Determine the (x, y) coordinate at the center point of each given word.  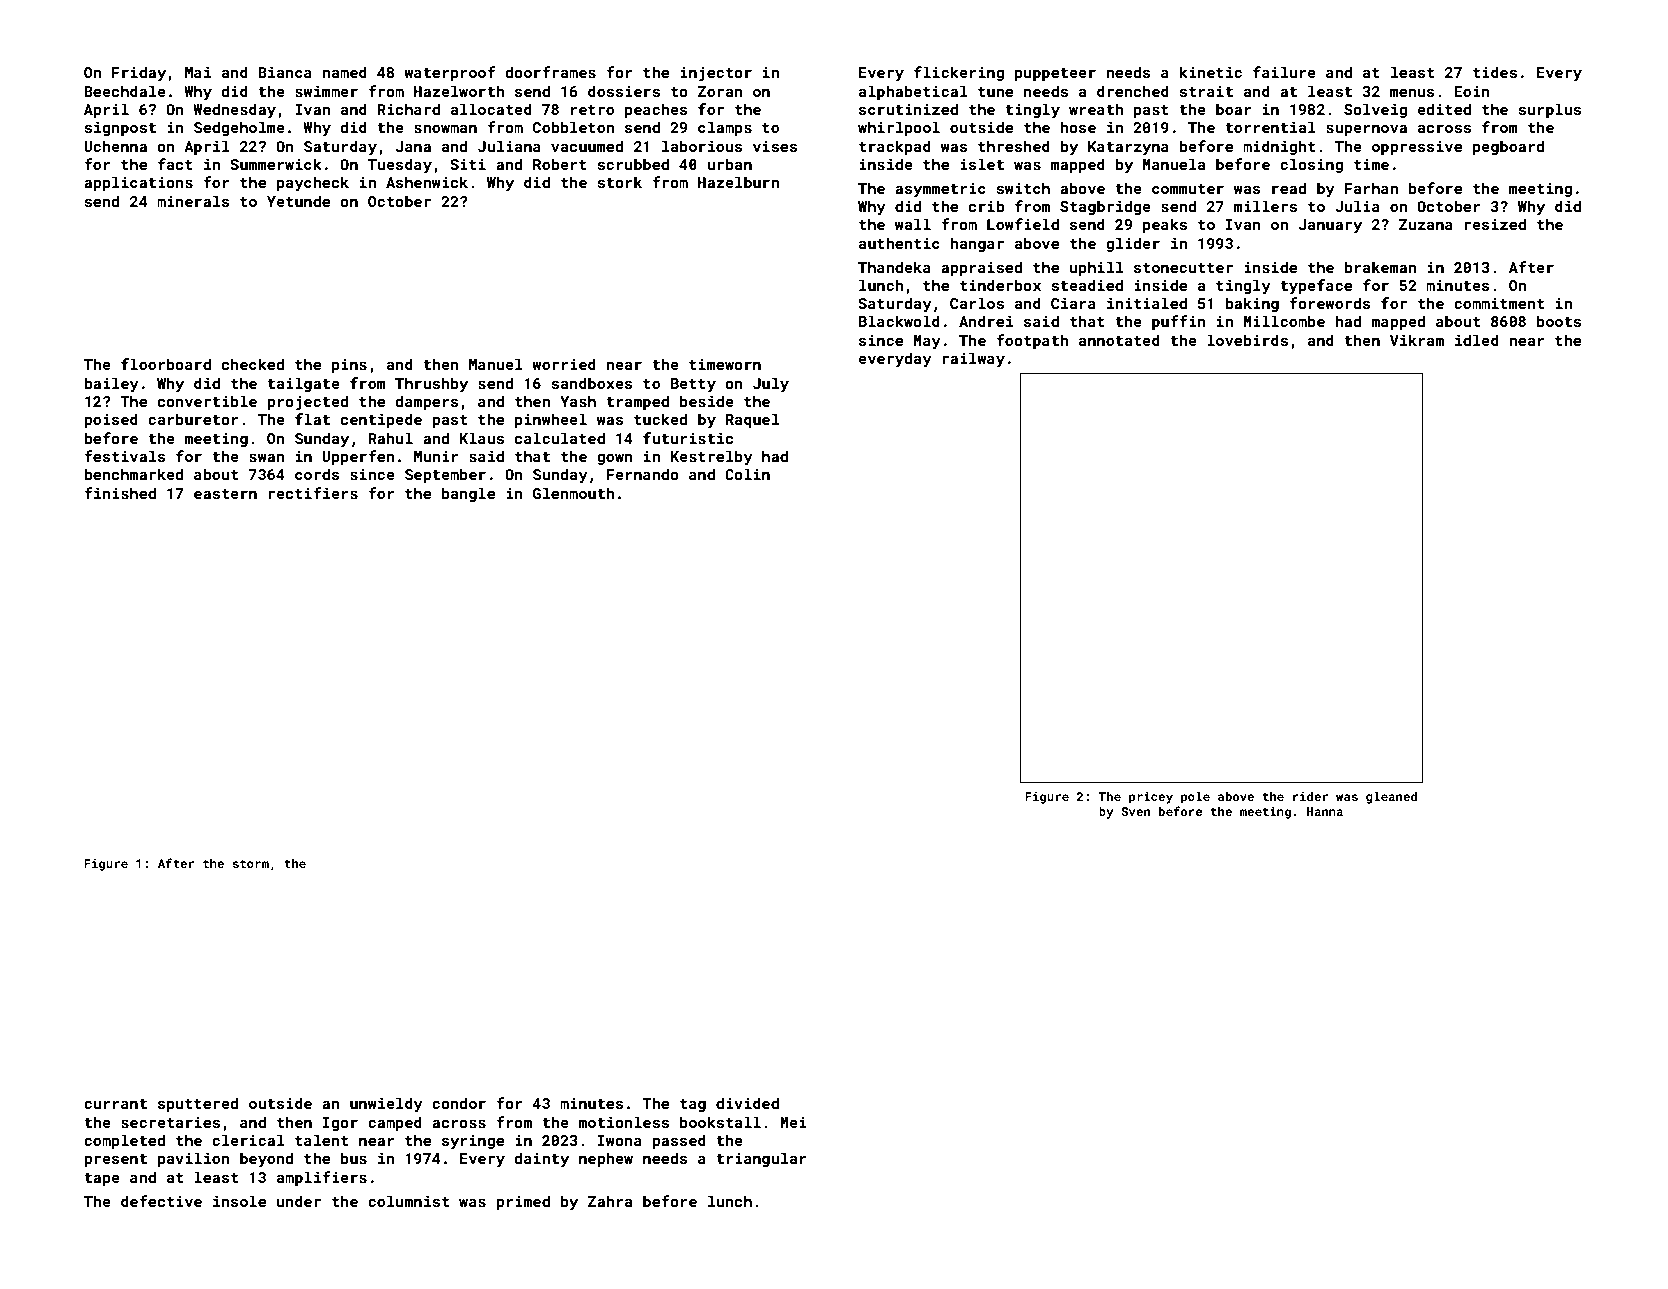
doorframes (551, 72)
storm (251, 864)
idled (1477, 340)
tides (1495, 72)
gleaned (1391, 797)
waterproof (450, 73)
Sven (1135, 811)
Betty (693, 385)
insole (239, 1201)
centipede (381, 420)
